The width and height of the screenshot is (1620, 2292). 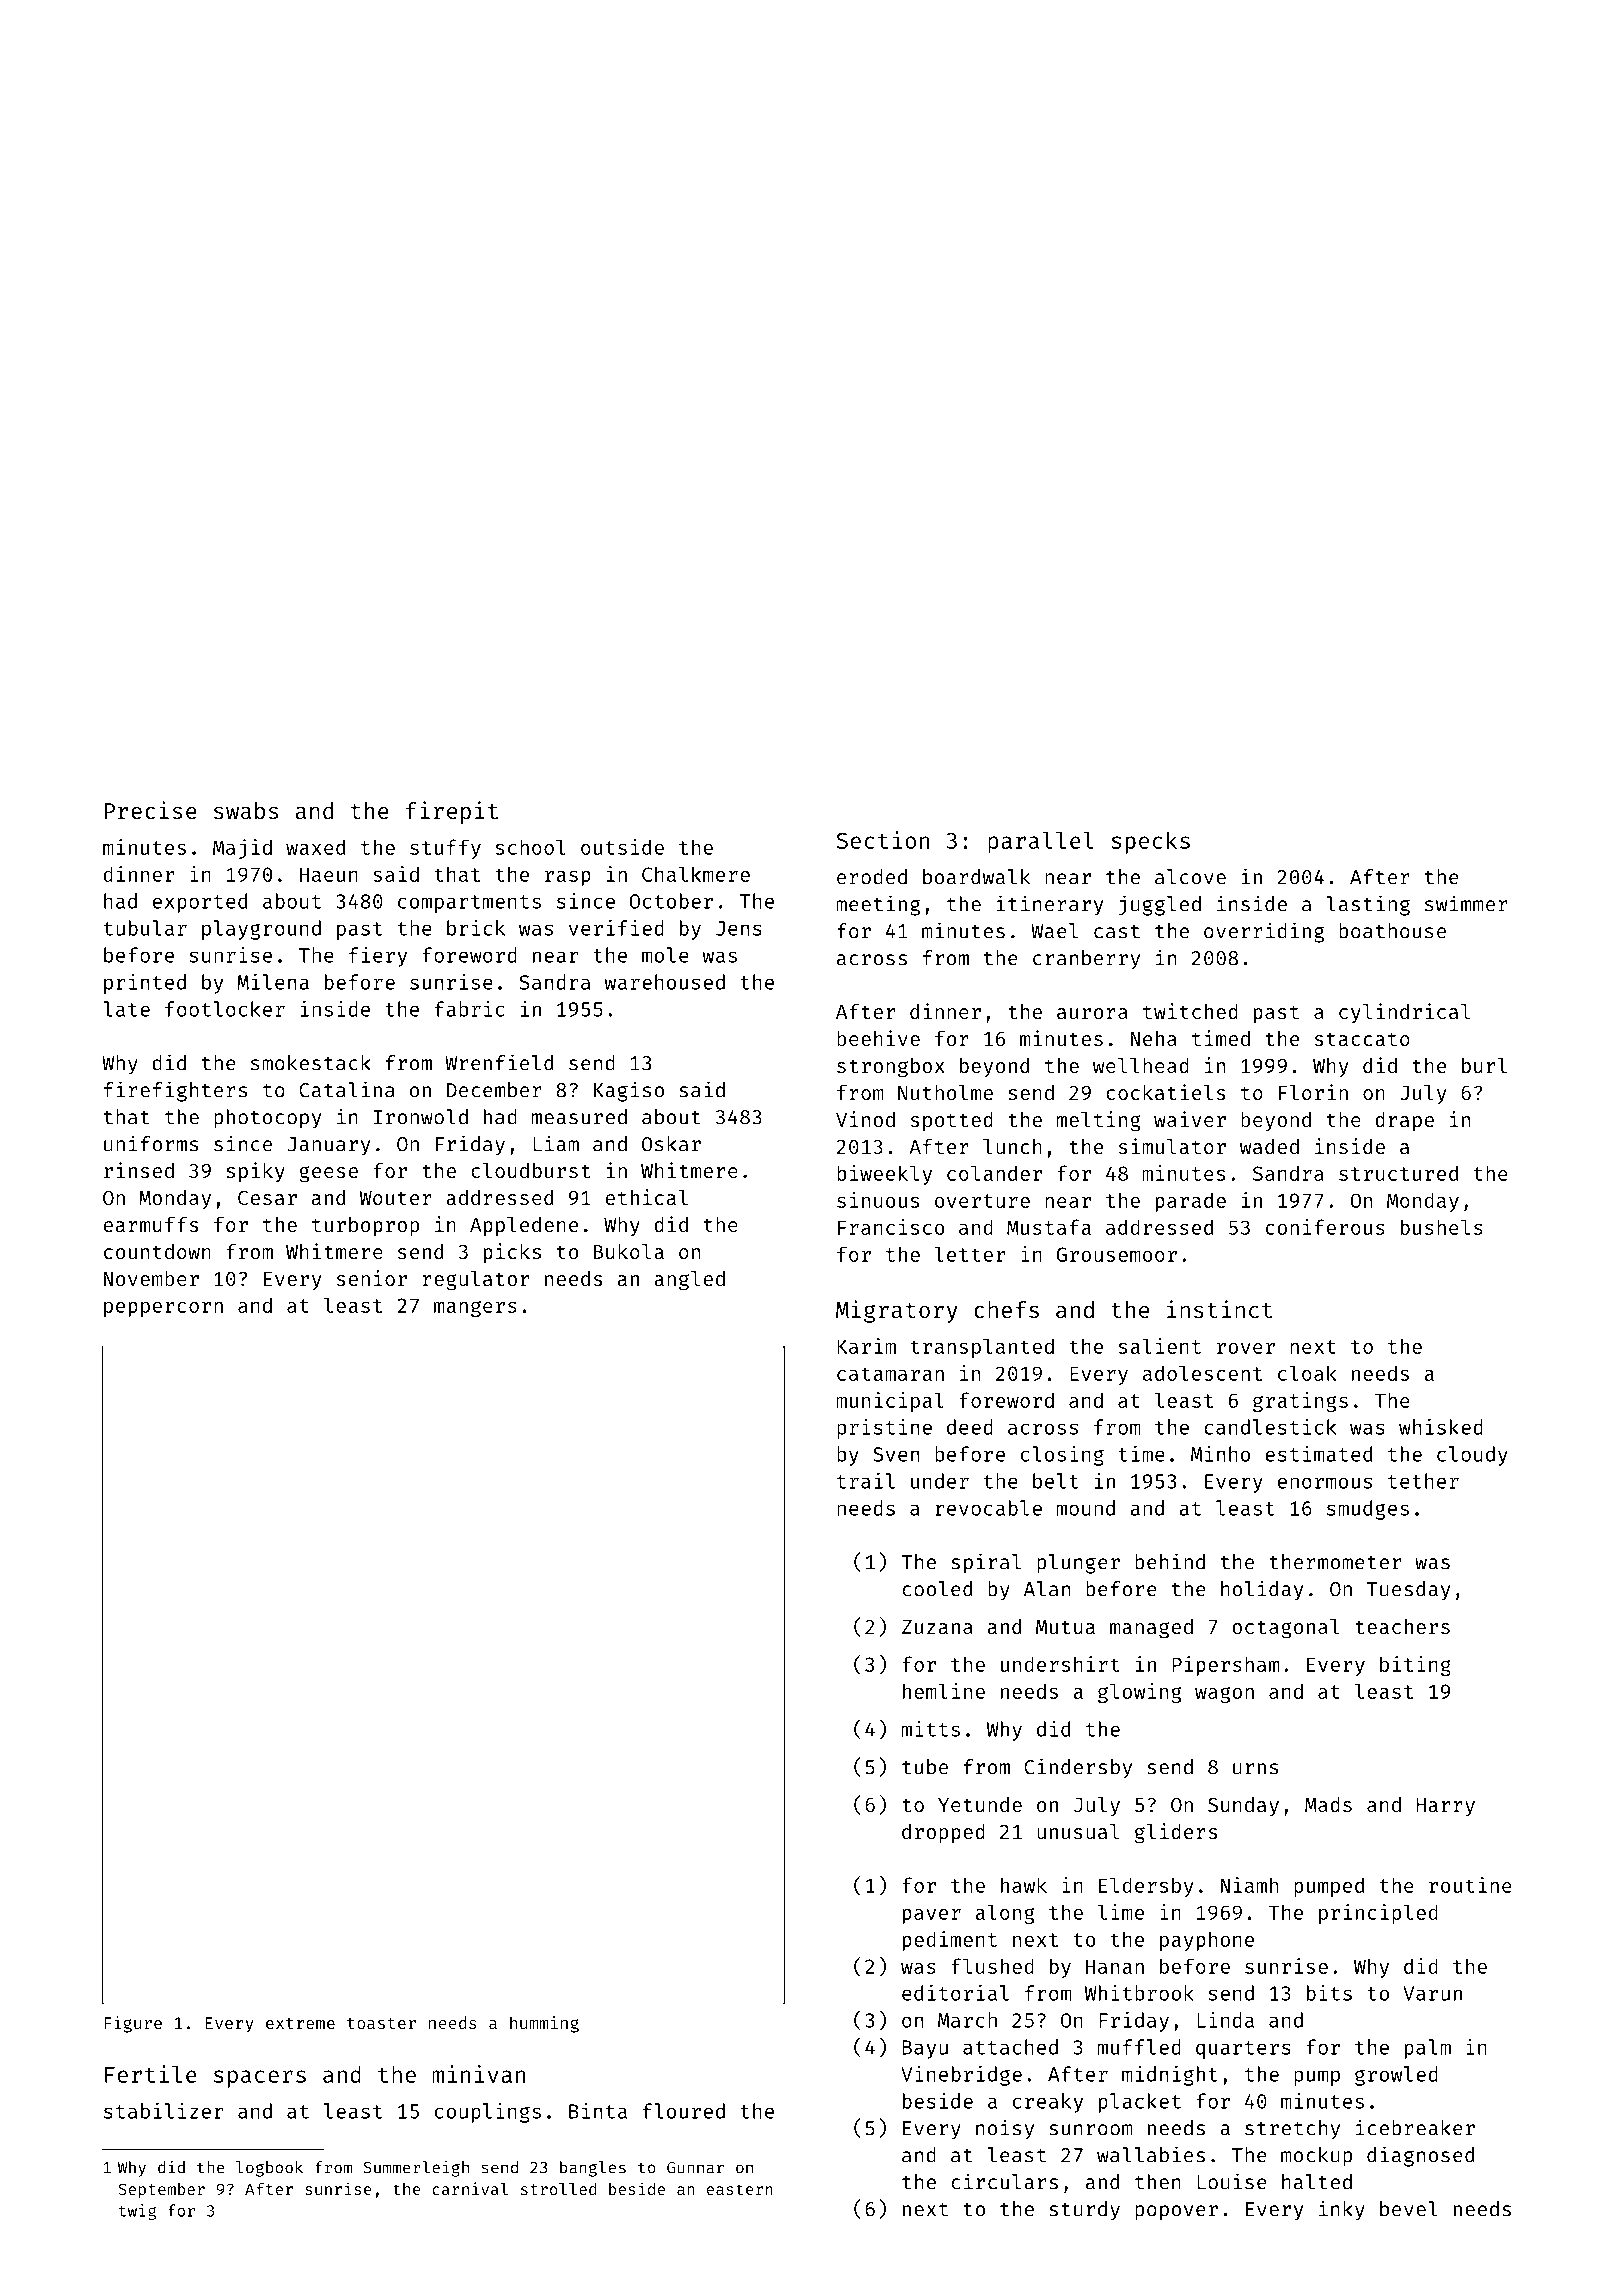 What do you see at coordinates (1084, 2211) in the screenshot?
I see `sturdy` at bounding box center [1084, 2211].
